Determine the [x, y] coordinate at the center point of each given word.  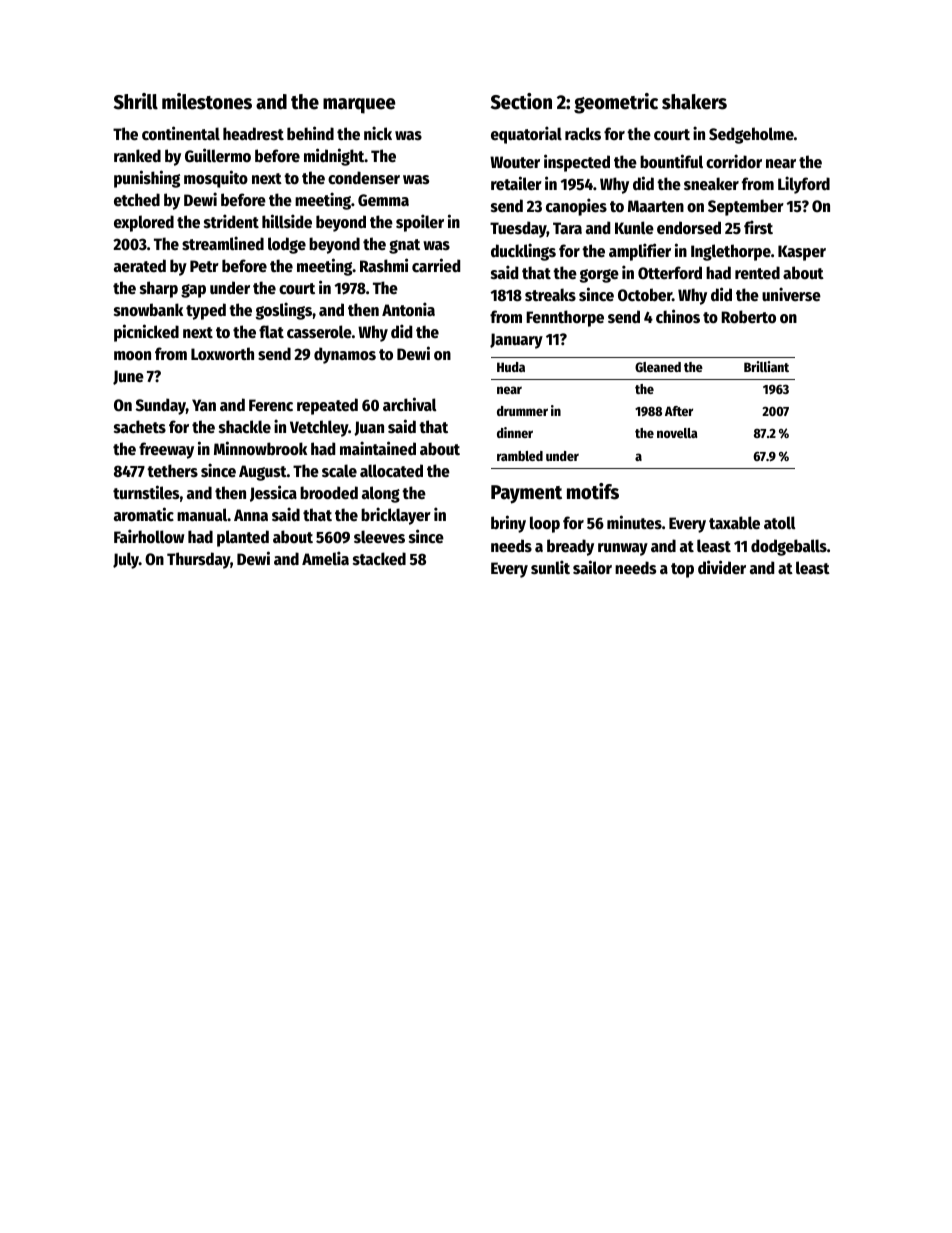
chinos [678, 316]
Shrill [136, 101]
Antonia [408, 309]
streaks [550, 295]
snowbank [148, 310]
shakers [694, 102]
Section [521, 101]
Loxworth [222, 354]
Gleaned [658, 367]
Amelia [325, 558]
